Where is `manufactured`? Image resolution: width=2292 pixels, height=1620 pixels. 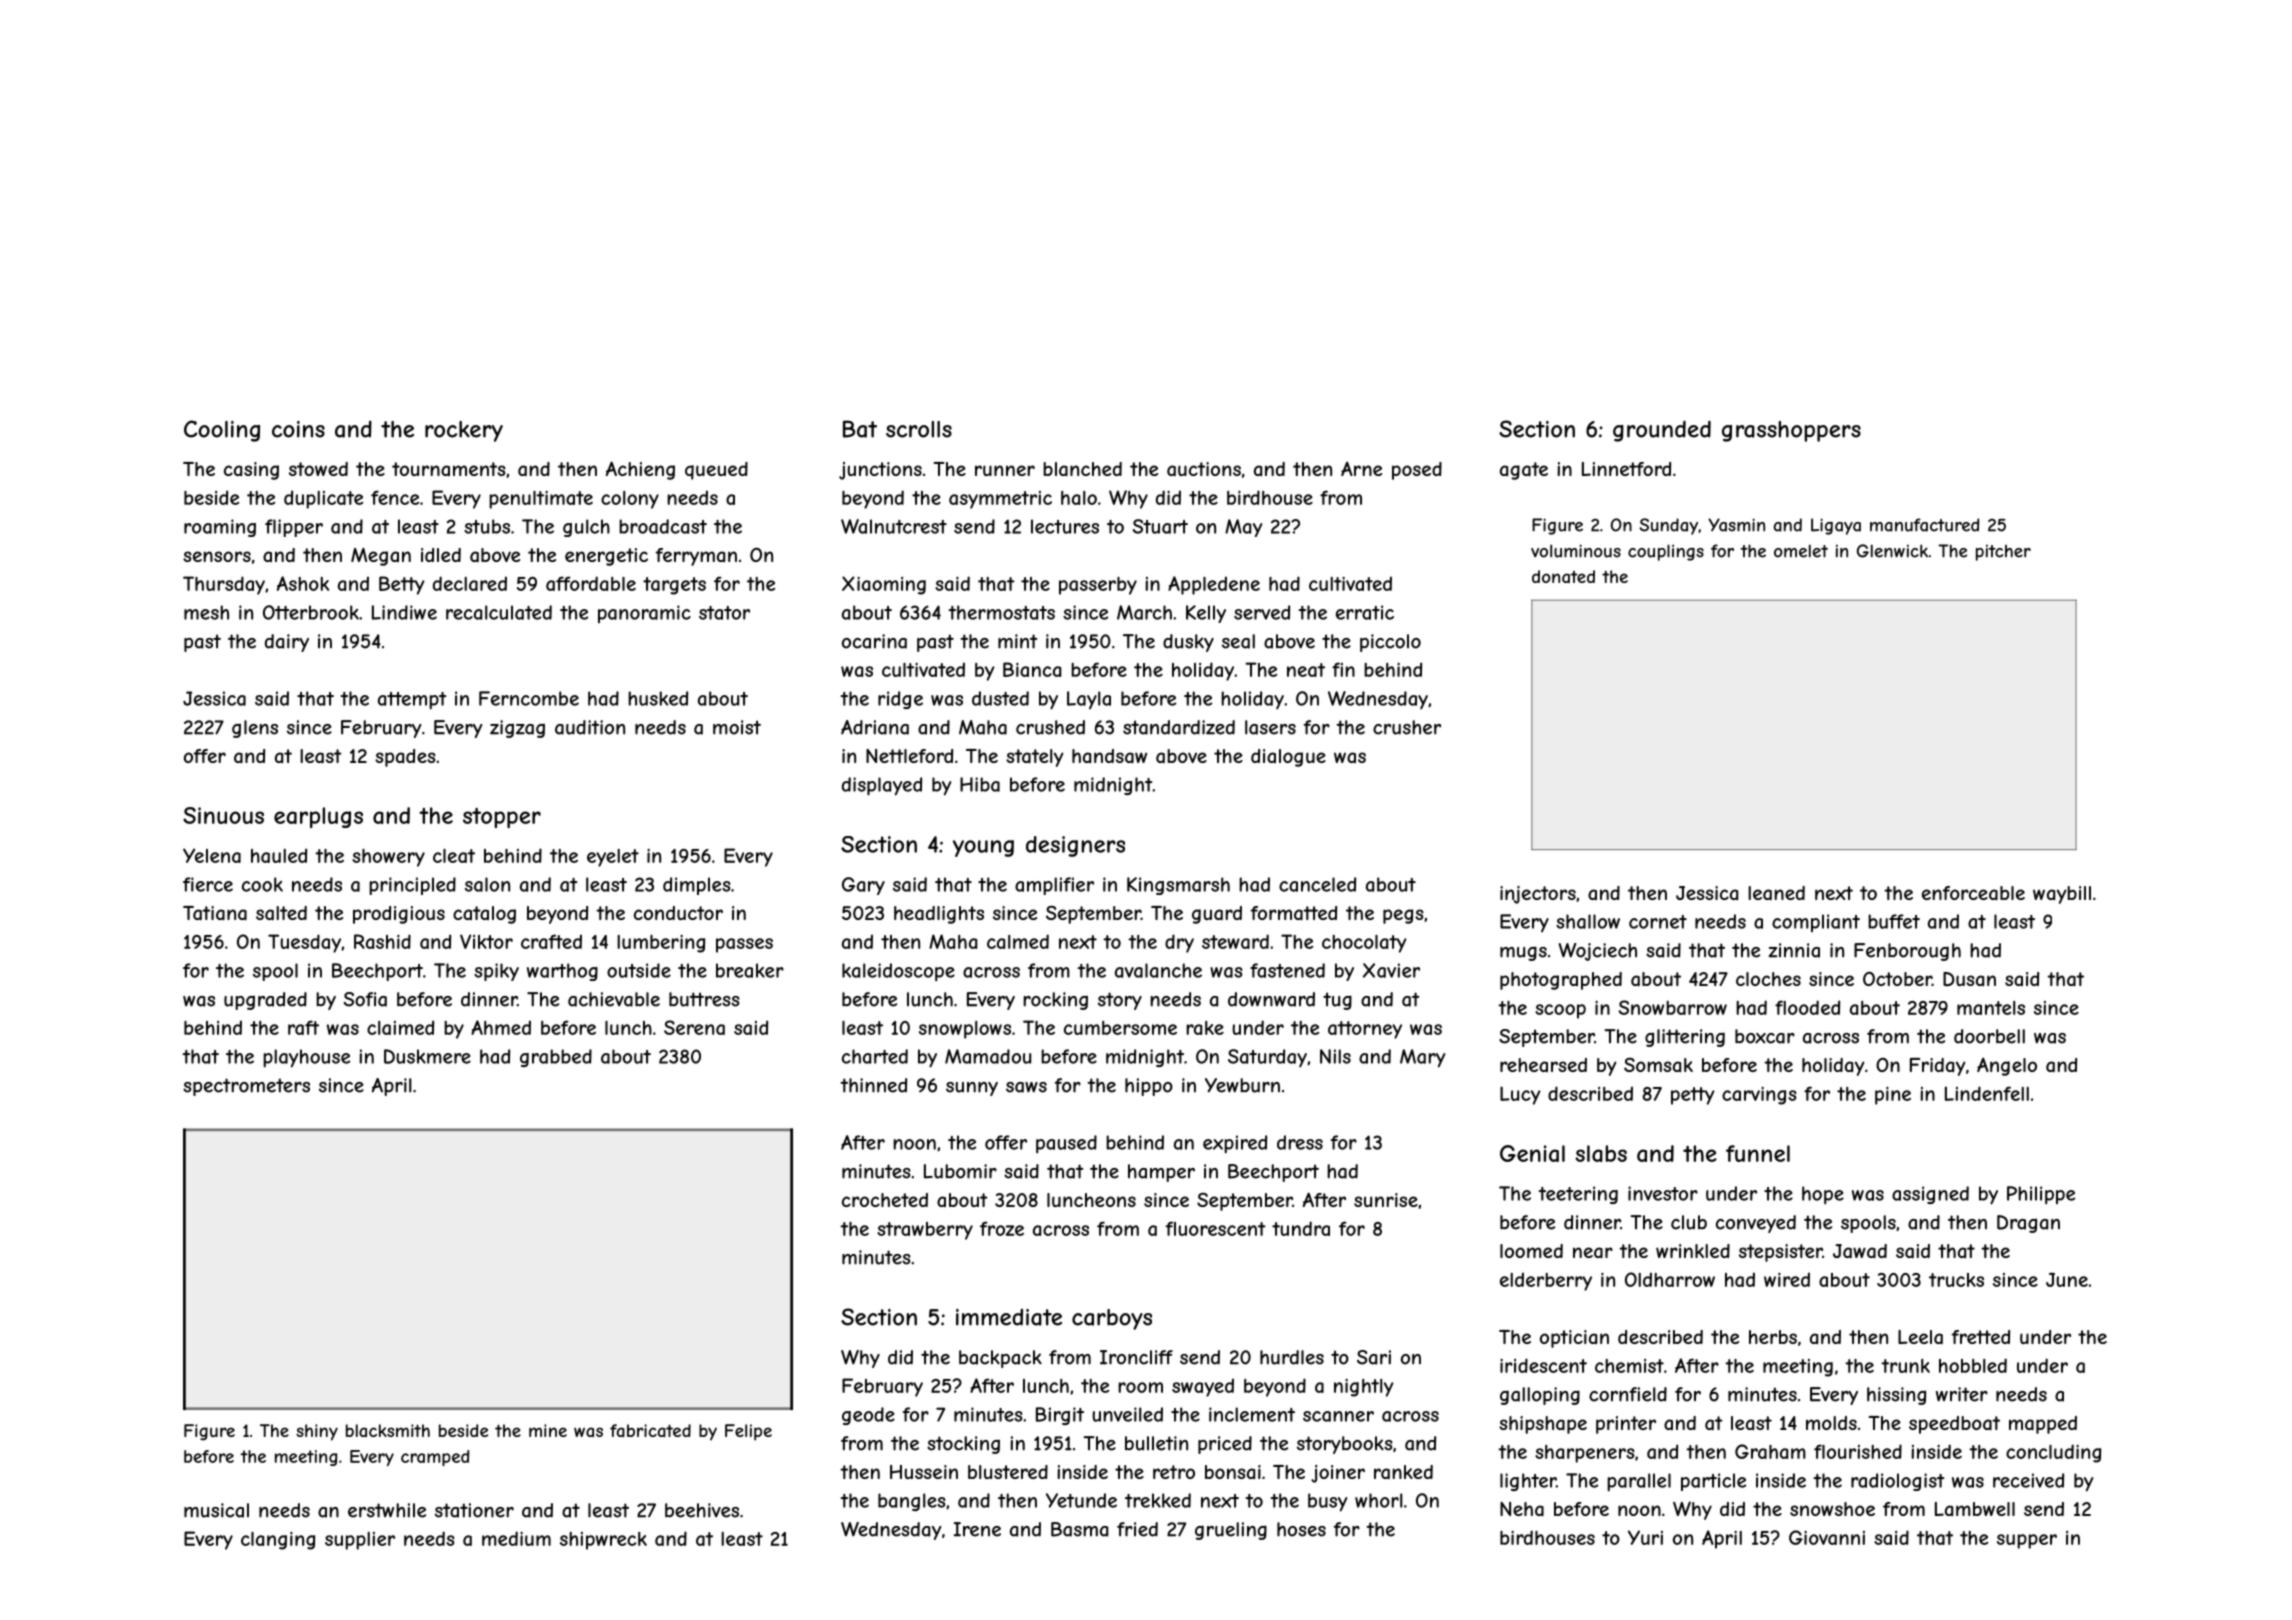
manufactured is located at coordinates (1924, 525).
